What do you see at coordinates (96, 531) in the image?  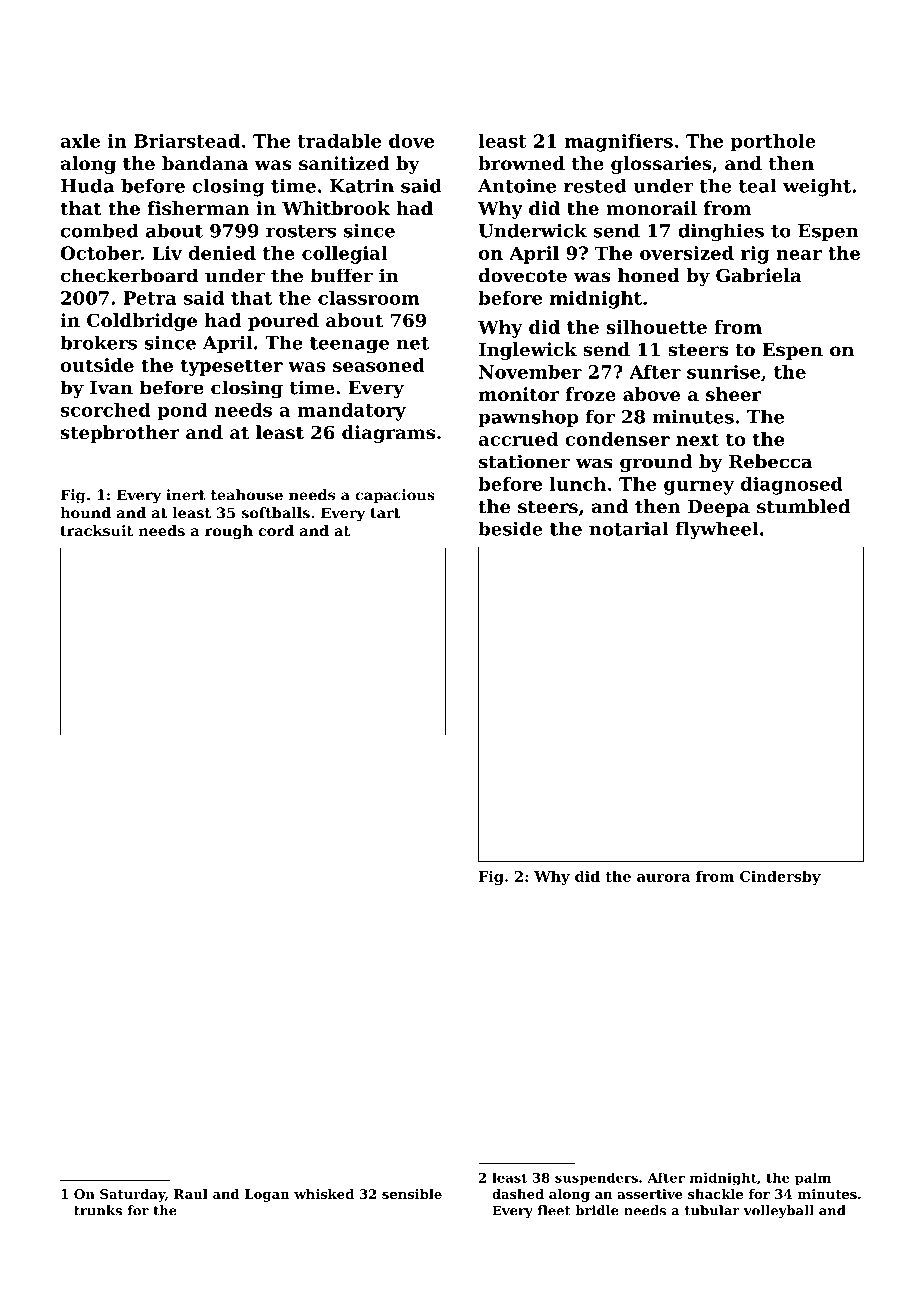 I see `tracksuit` at bounding box center [96, 531].
